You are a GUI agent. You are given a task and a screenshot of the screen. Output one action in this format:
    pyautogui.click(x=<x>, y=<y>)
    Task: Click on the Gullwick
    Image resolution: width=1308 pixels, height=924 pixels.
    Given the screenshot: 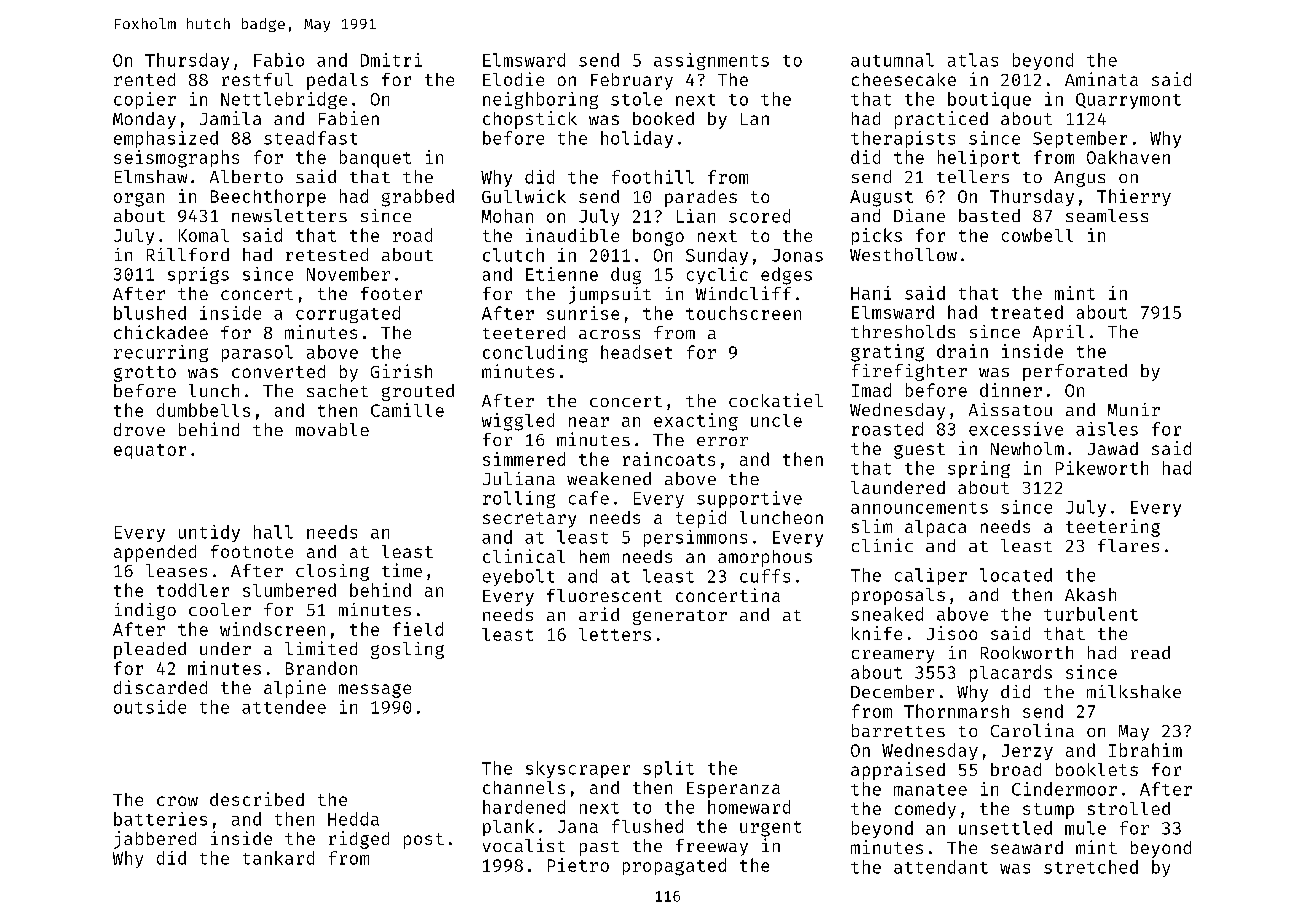 What is the action you would take?
    pyautogui.click(x=524, y=196)
